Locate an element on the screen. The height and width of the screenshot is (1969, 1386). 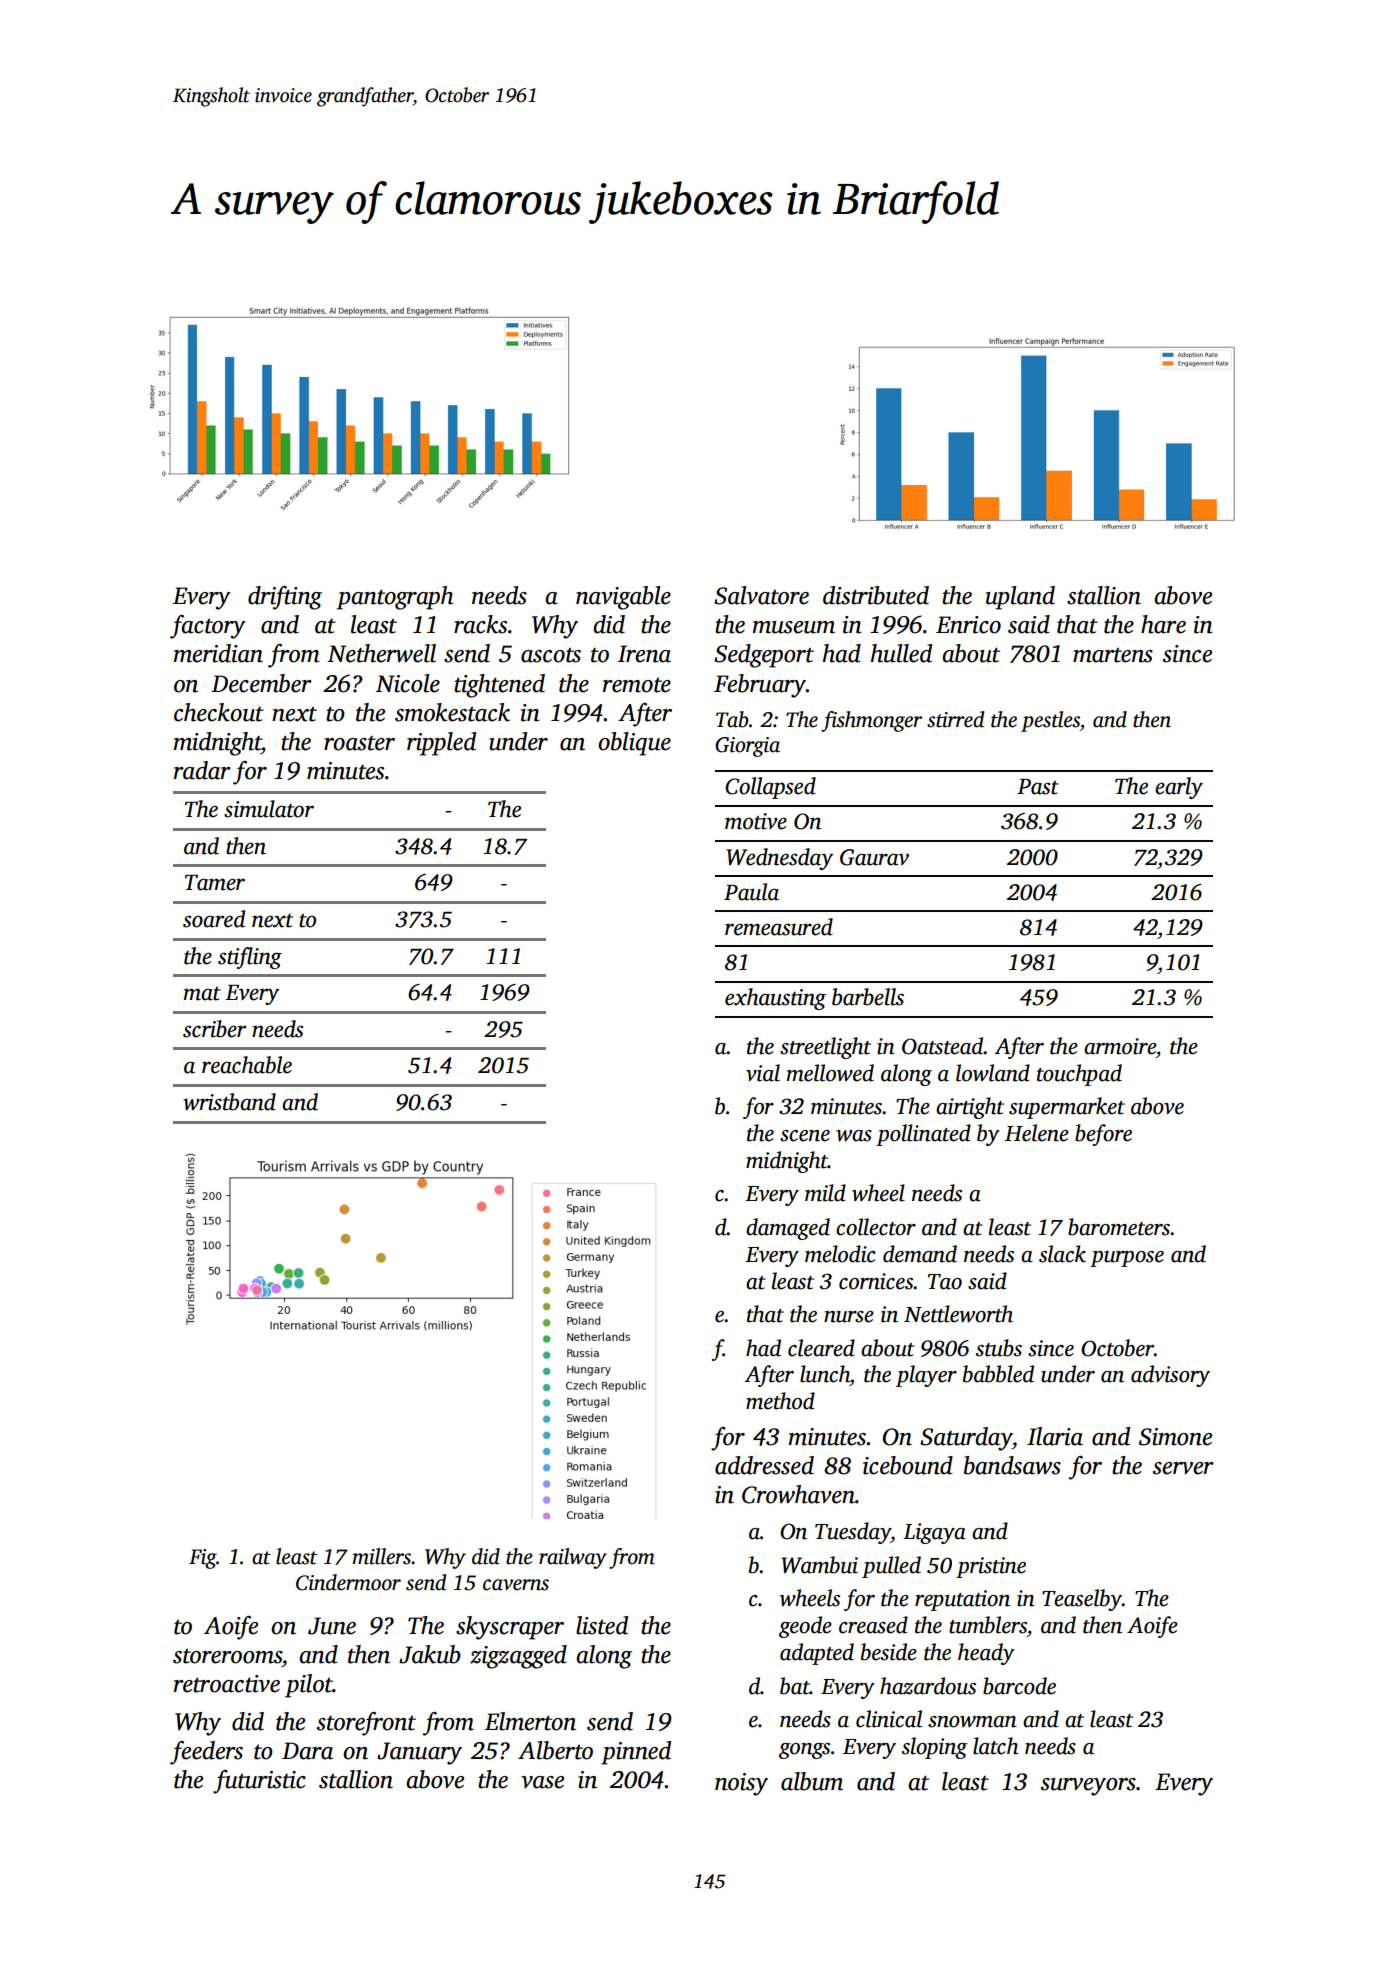
hazardous is located at coordinates (928, 1686).
